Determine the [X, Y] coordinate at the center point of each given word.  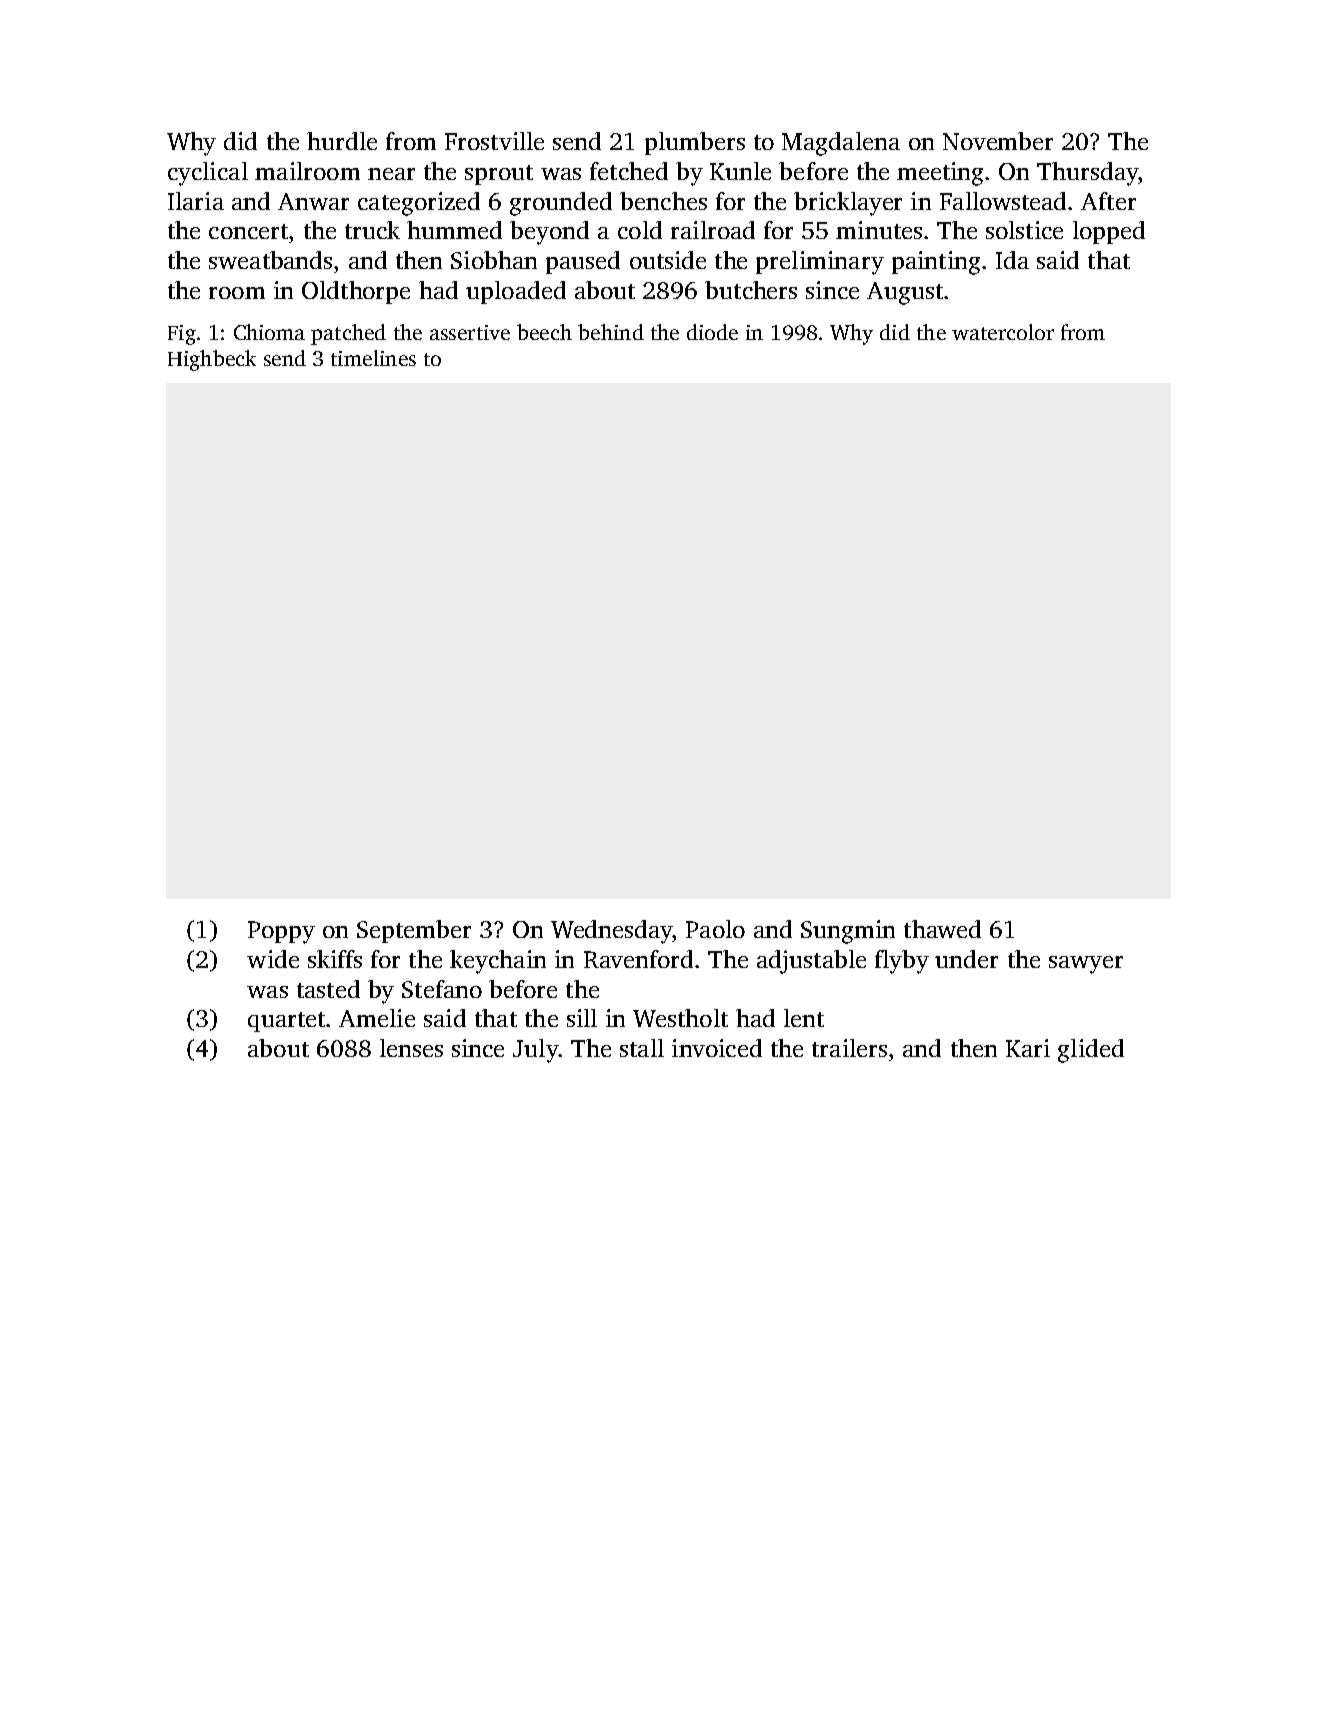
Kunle [740, 171]
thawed [942, 929]
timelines [373, 358]
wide [273, 959]
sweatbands [270, 260]
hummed [454, 230]
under [966, 959]
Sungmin [848, 932]
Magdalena [841, 144]
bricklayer [848, 204]
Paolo [715, 929]
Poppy [281, 932]
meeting [941, 174]
